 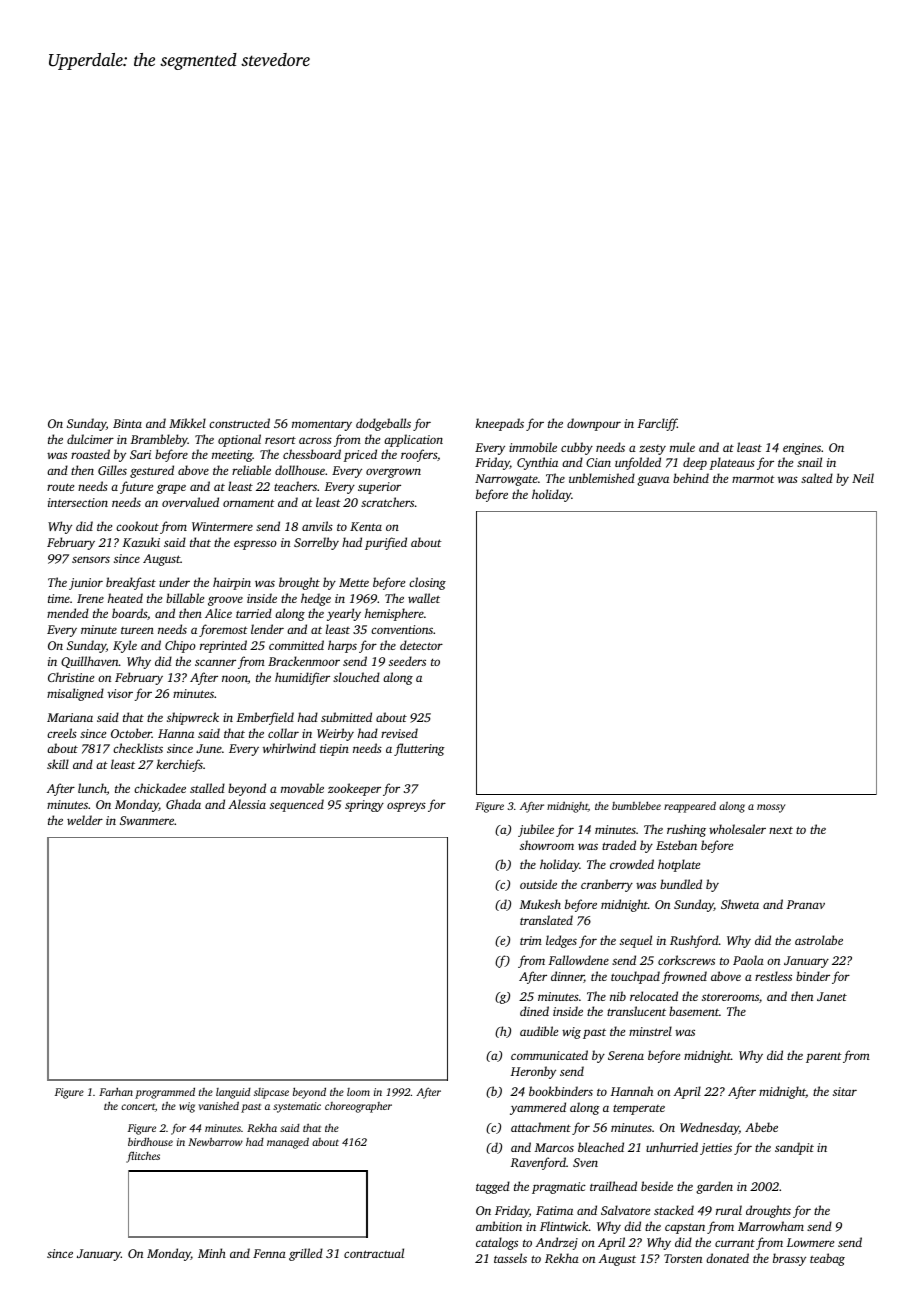 I want to click on mossy, so click(x=771, y=808).
